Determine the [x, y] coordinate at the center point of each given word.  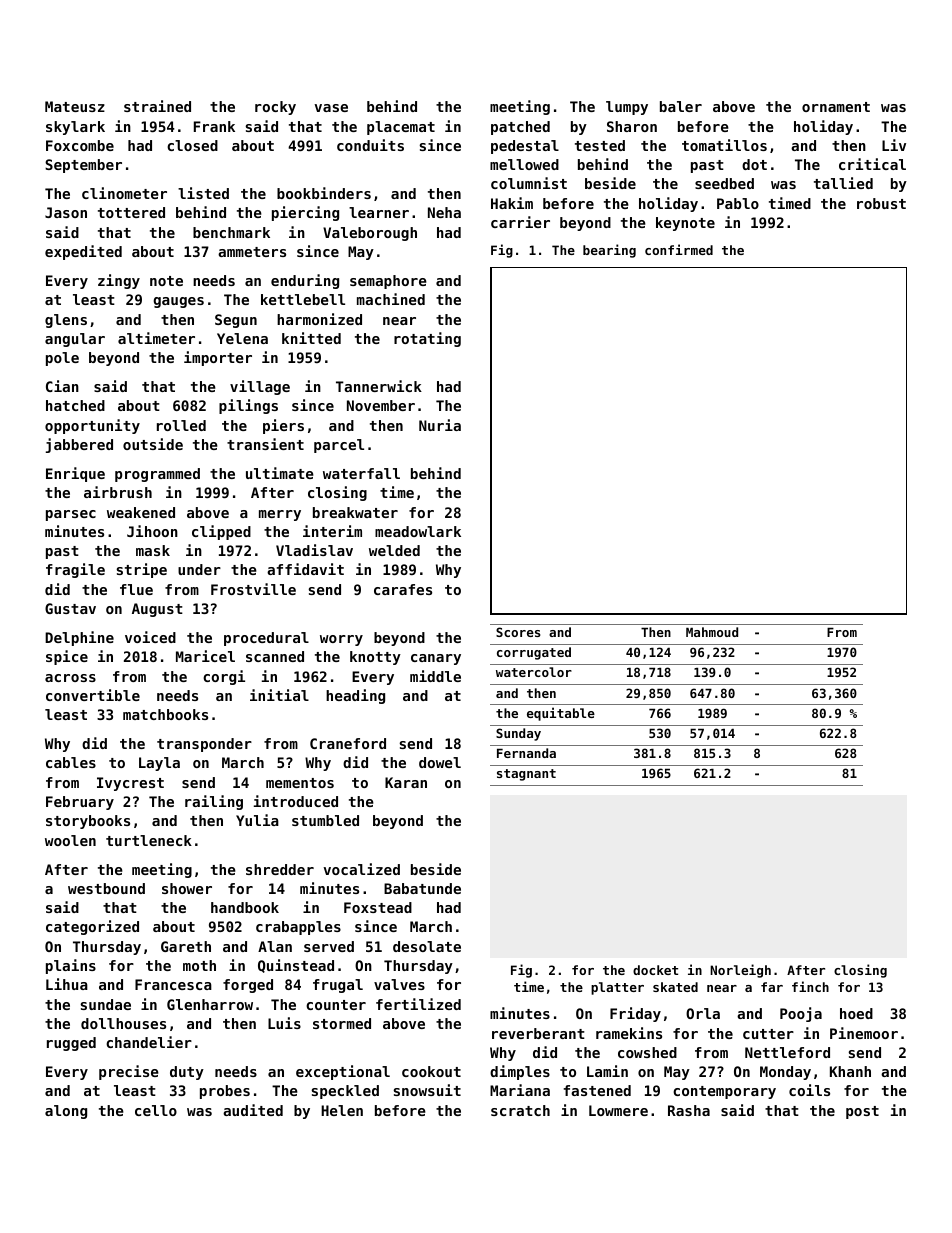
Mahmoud [712, 632]
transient [265, 444]
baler [681, 106]
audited [253, 1110]
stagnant [526, 775]
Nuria [440, 425]
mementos [300, 783]
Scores [518, 632]
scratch [520, 1110]
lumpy [627, 108]
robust [881, 203]
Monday [785, 1073]
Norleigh [740, 971]
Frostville [253, 589]
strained [157, 106]
